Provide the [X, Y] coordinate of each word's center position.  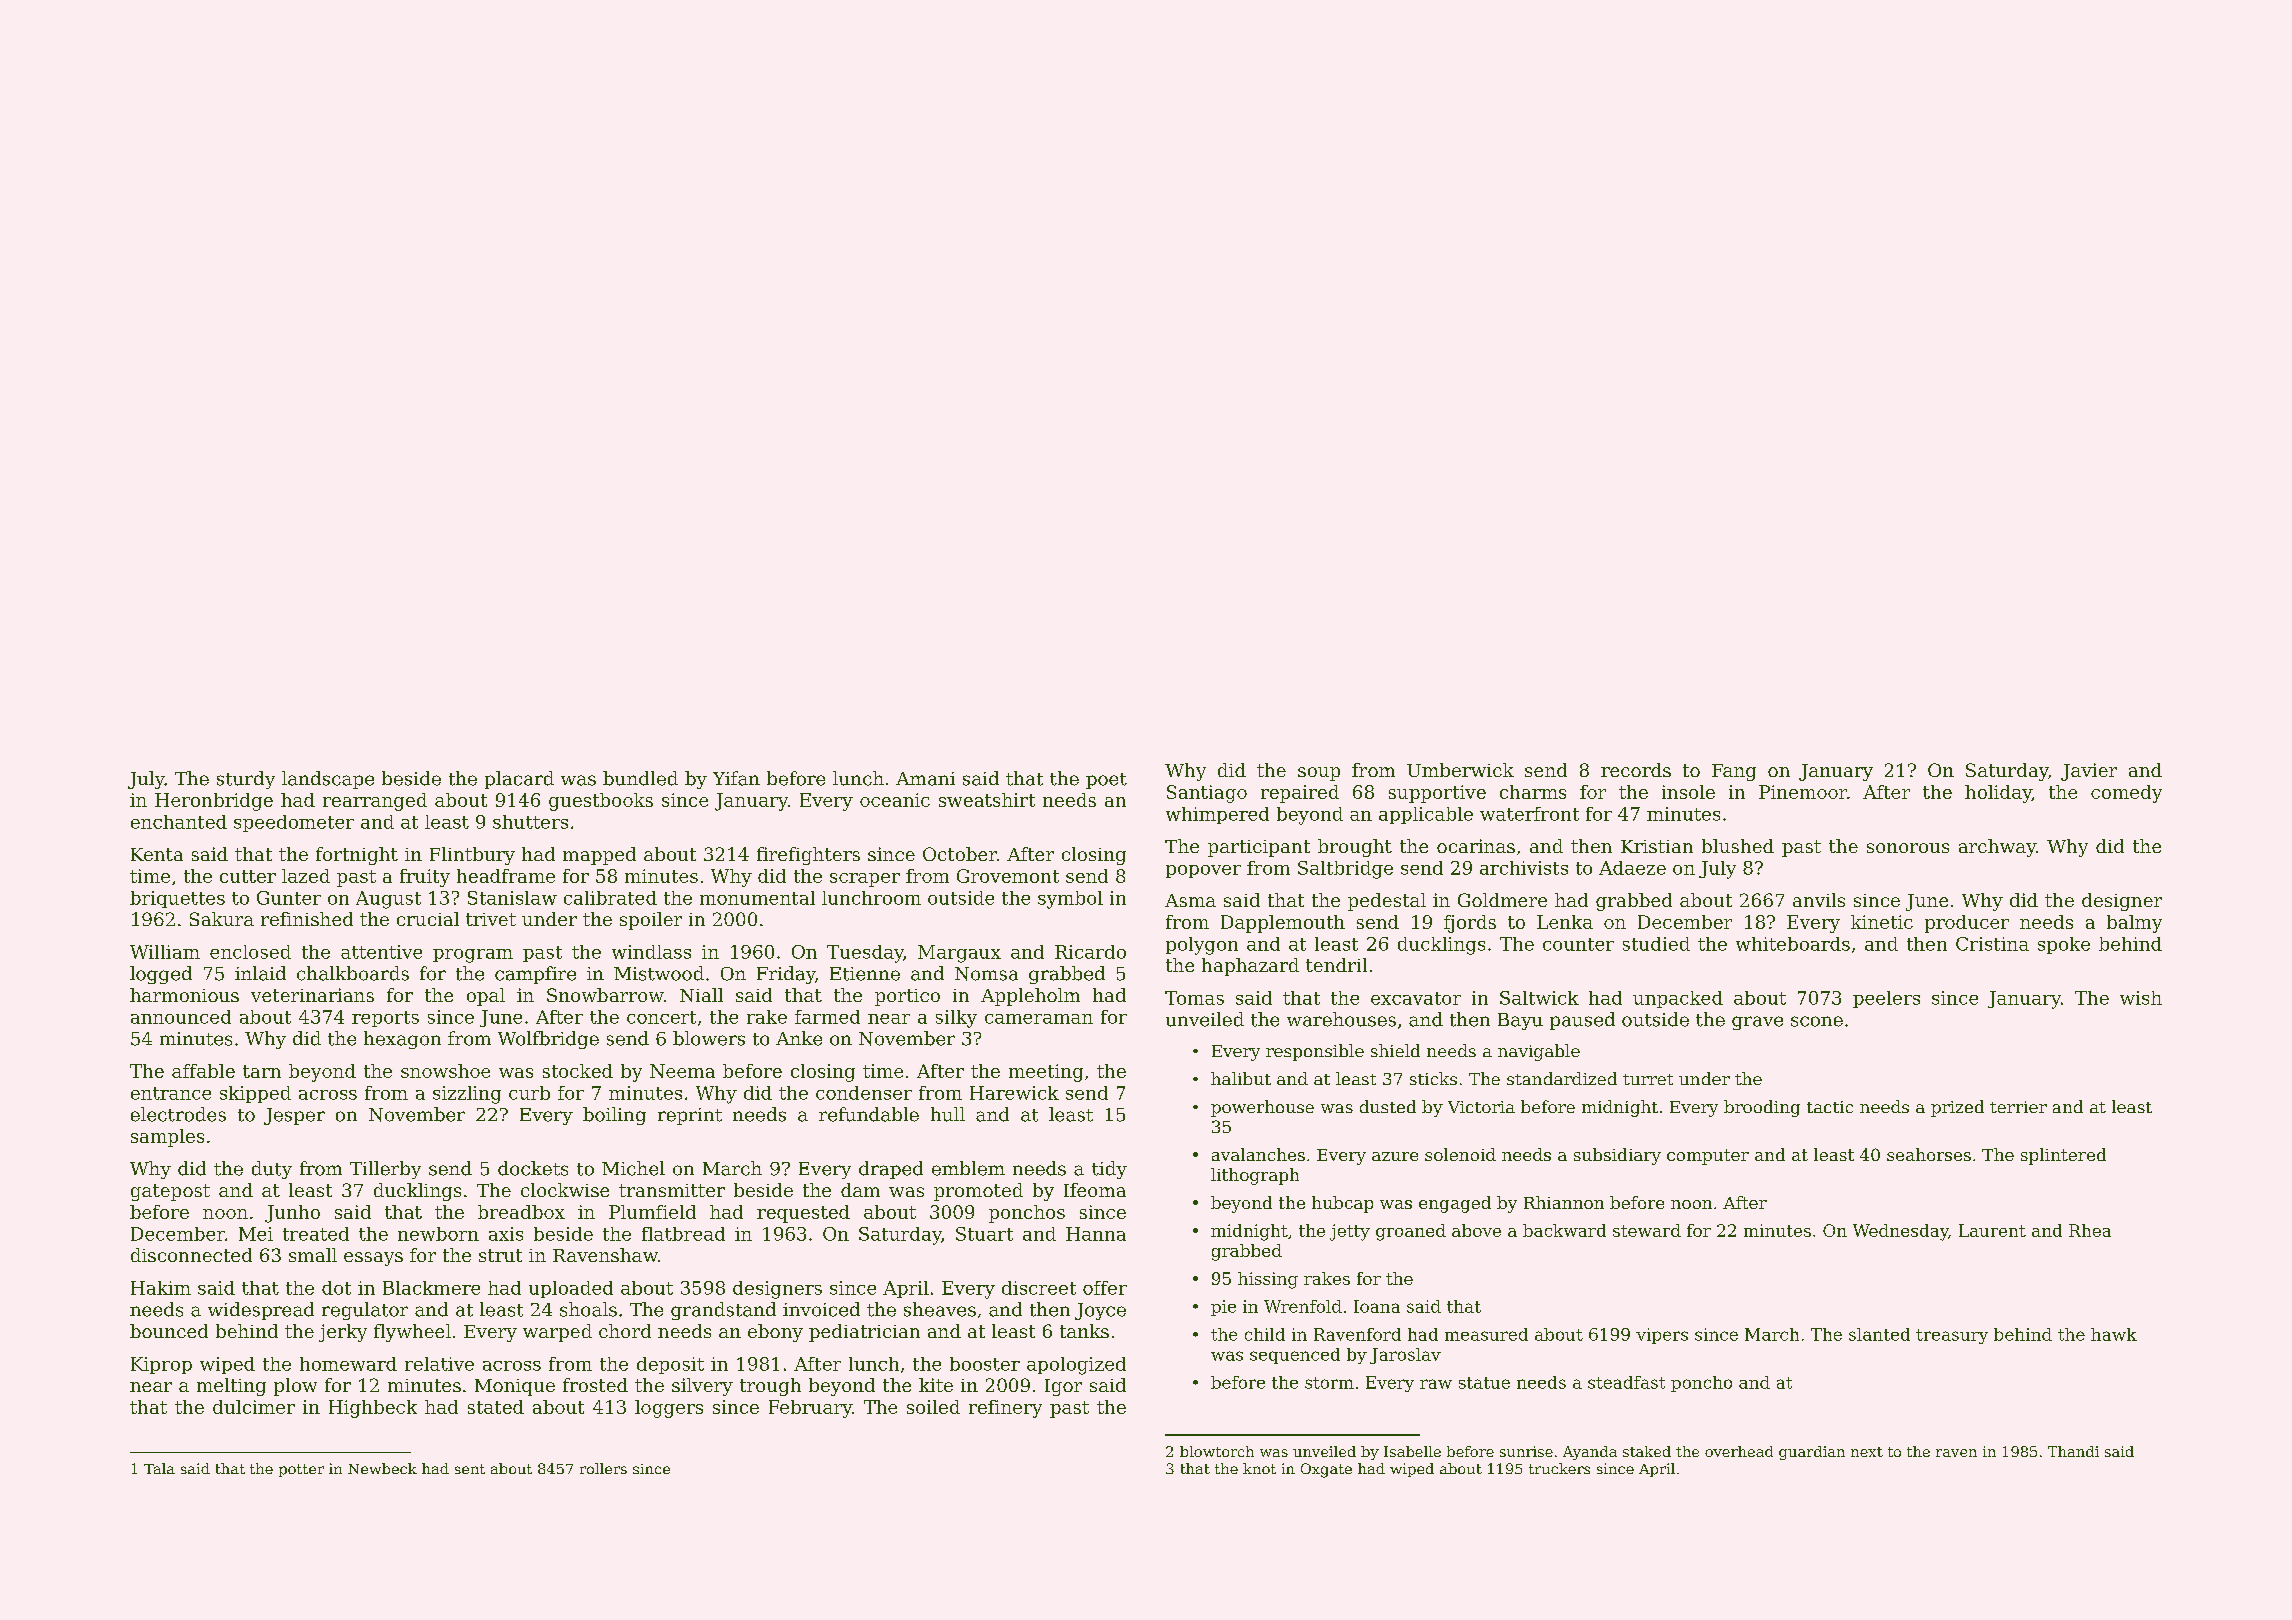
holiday [1998, 794]
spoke [2064, 945]
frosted [595, 1385]
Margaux [959, 954]
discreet [1039, 1288]
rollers [603, 1468]
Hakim [161, 1288]
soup [1319, 774]
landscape [328, 780]
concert [661, 1017]
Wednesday [1901, 1232]
